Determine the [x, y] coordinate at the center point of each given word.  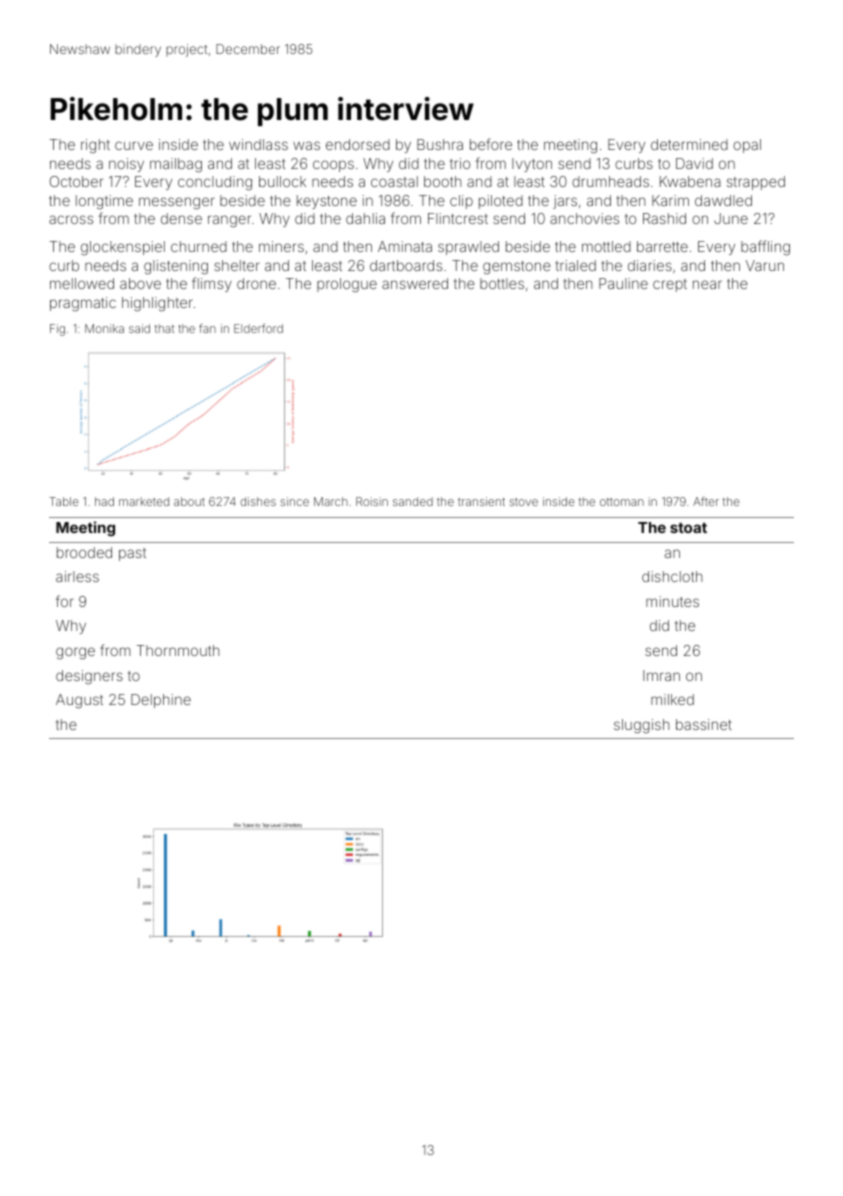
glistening [176, 267]
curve [134, 145]
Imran [661, 675]
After [706, 501]
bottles [502, 283]
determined [689, 144]
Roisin [372, 501]
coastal [394, 181]
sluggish [641, 726]
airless [77, 576]
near [707, 284]
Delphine [161, 701]
